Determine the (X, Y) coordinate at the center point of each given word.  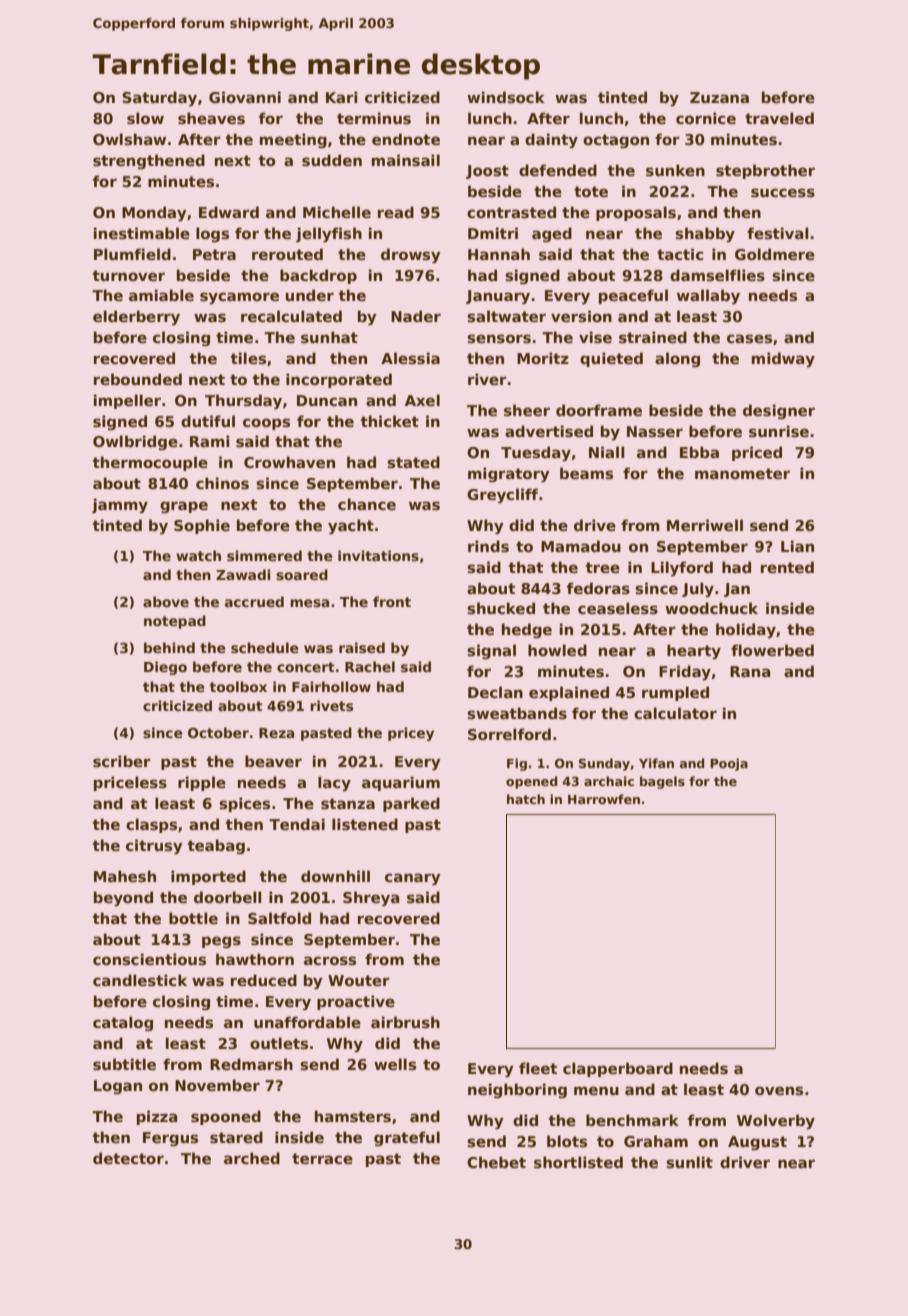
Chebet (496, 1162)
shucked (501, 608)
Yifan (656, 763)
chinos (222, 483)
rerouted (287, 254)
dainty (551, 141)
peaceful (633, 296)
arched (252, 1158)
